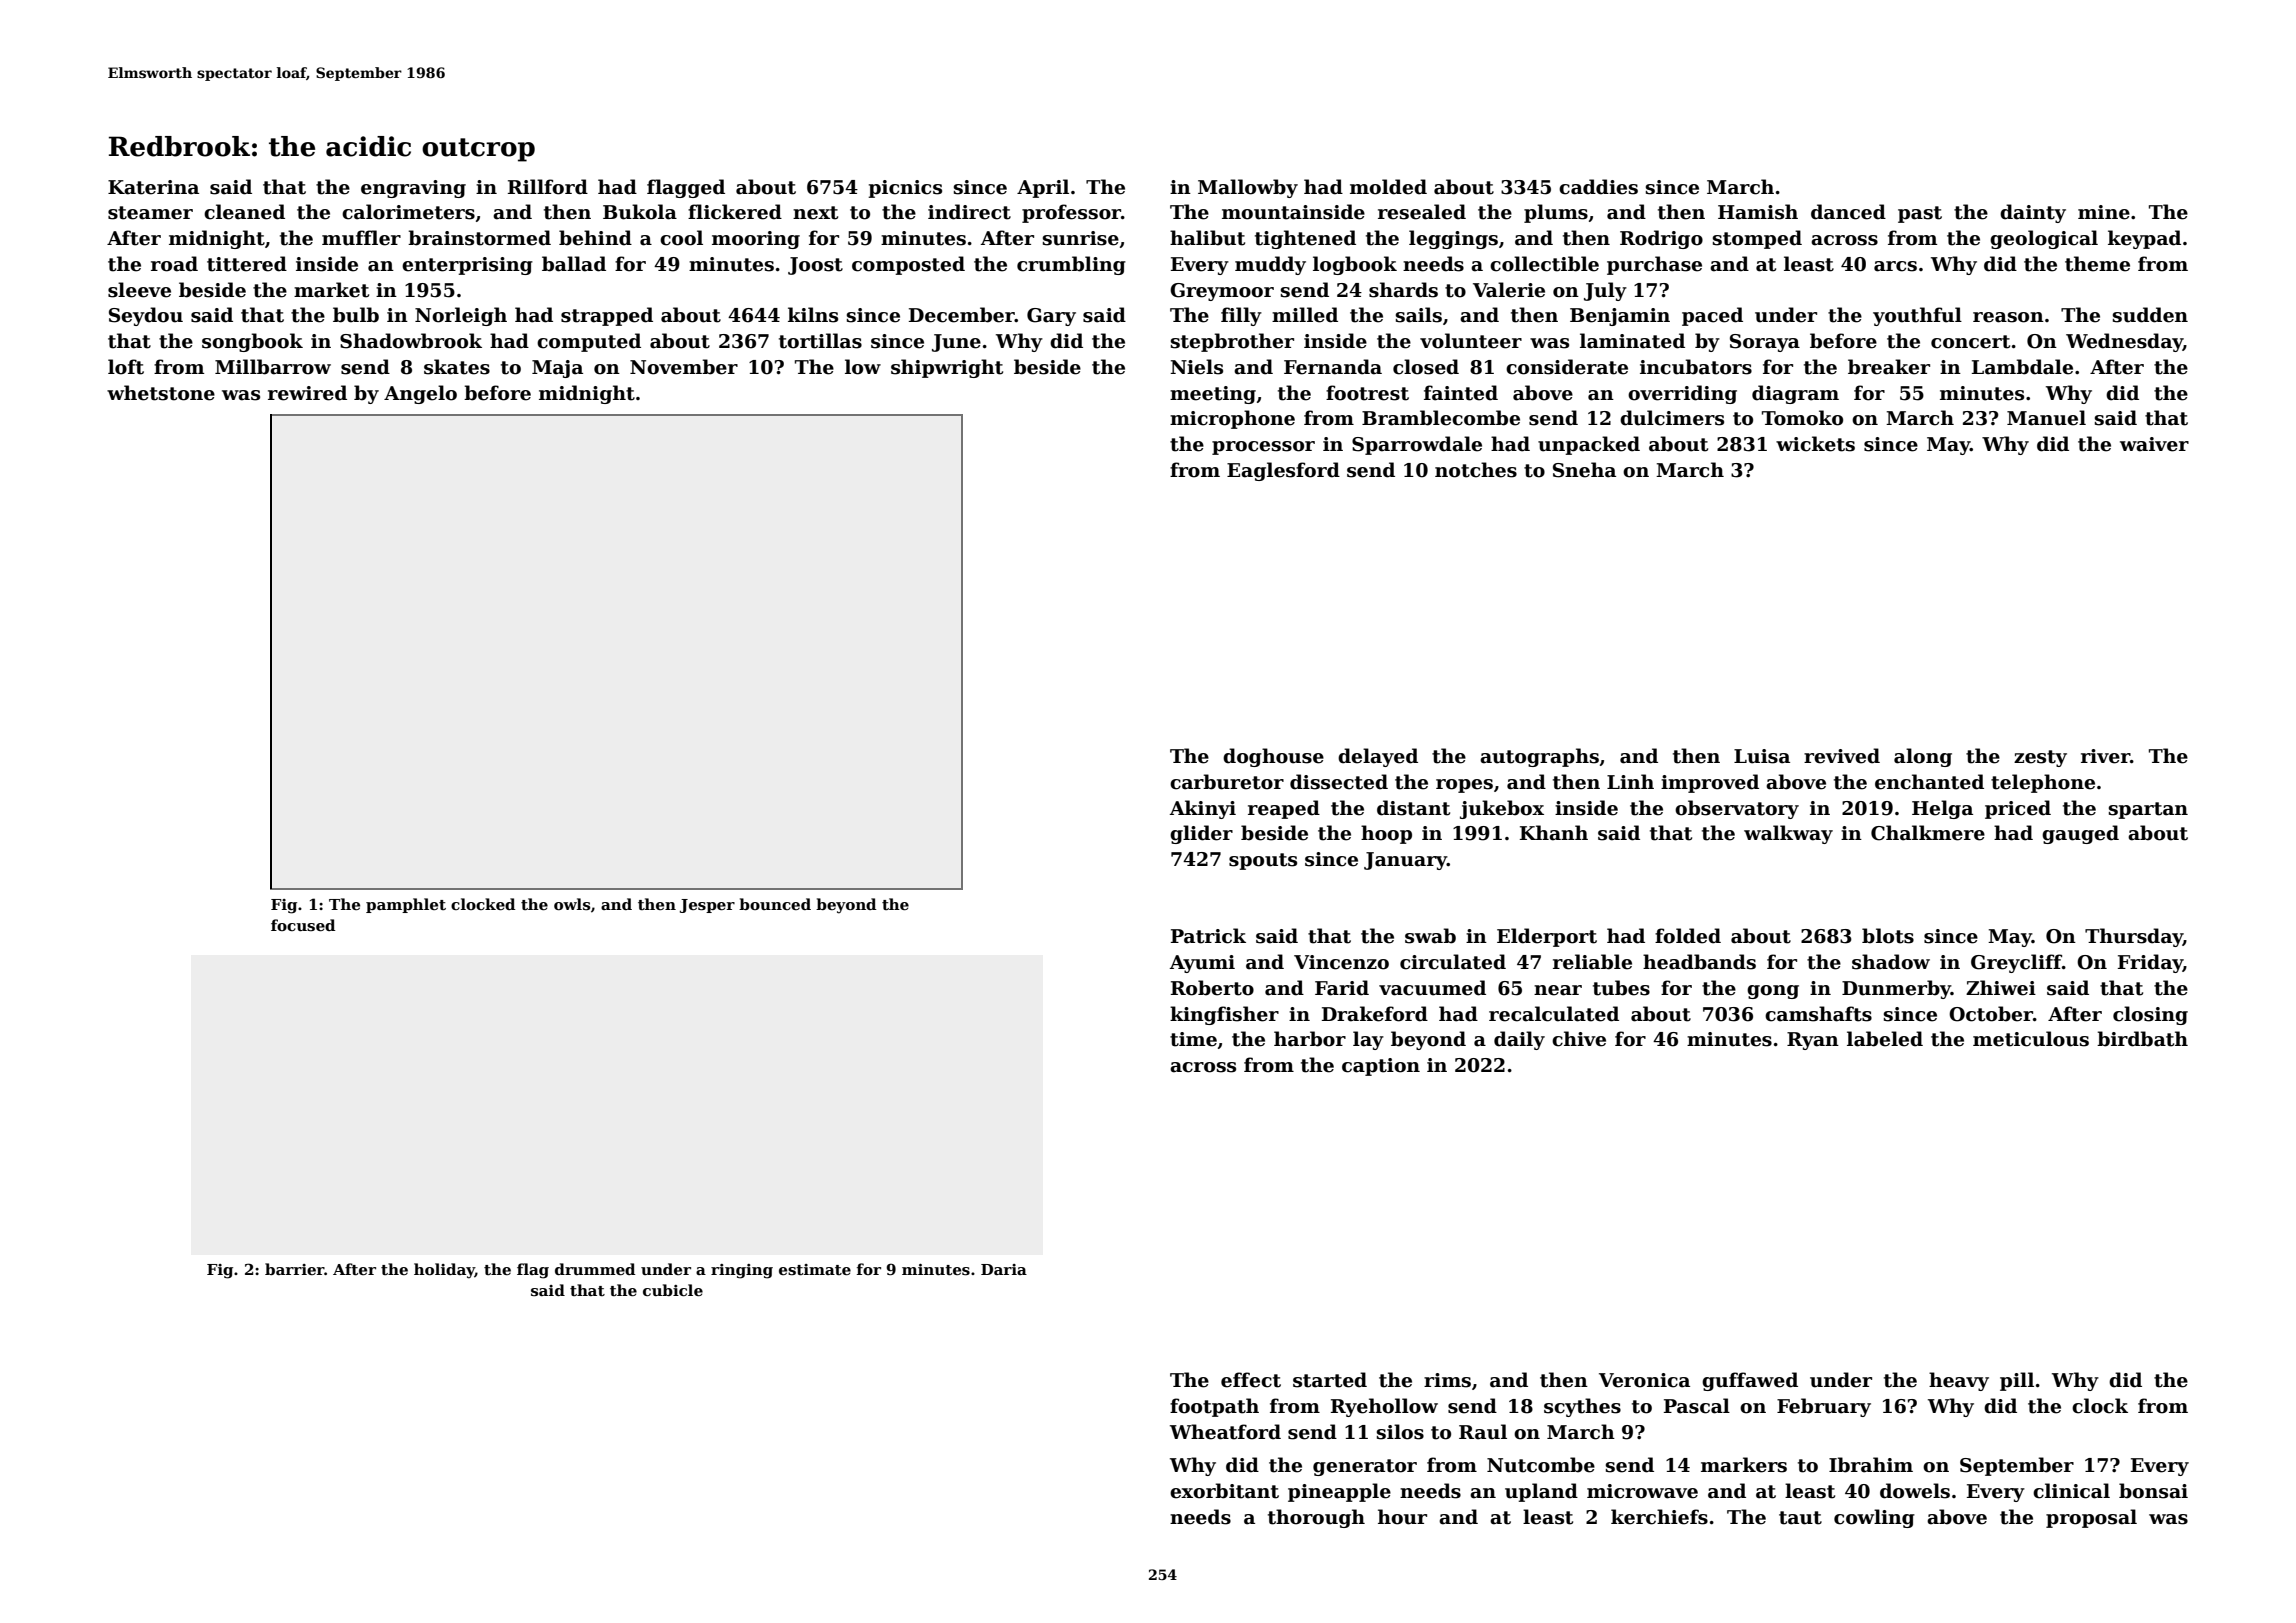 The width and height of the page is (2296, 1623). What do you see at coordinates (1043, 188) in the page?
I see `April` at bounding box center [1043, 188].
